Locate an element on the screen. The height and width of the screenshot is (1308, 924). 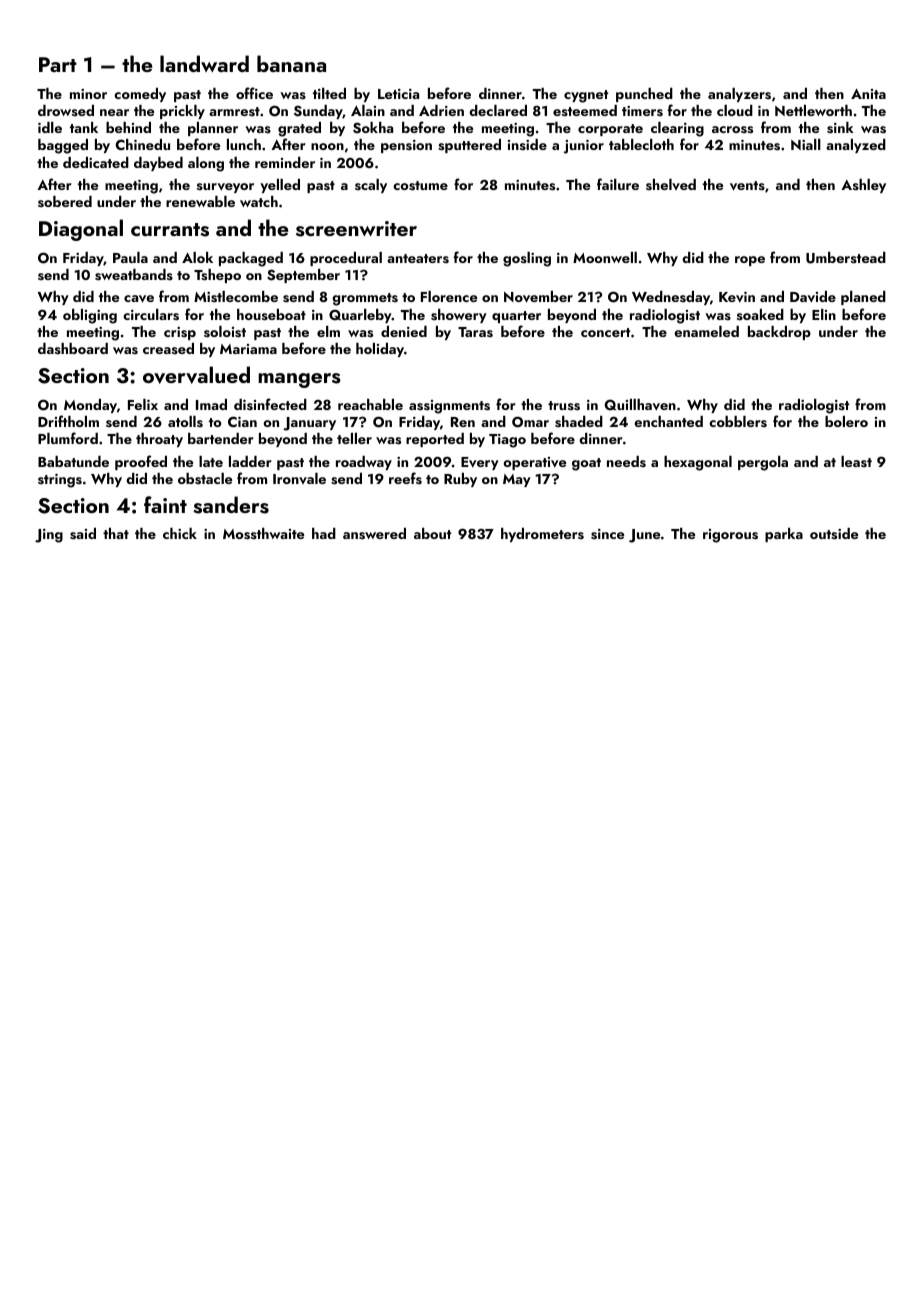
packaged is located at coordinates (251, 259).
